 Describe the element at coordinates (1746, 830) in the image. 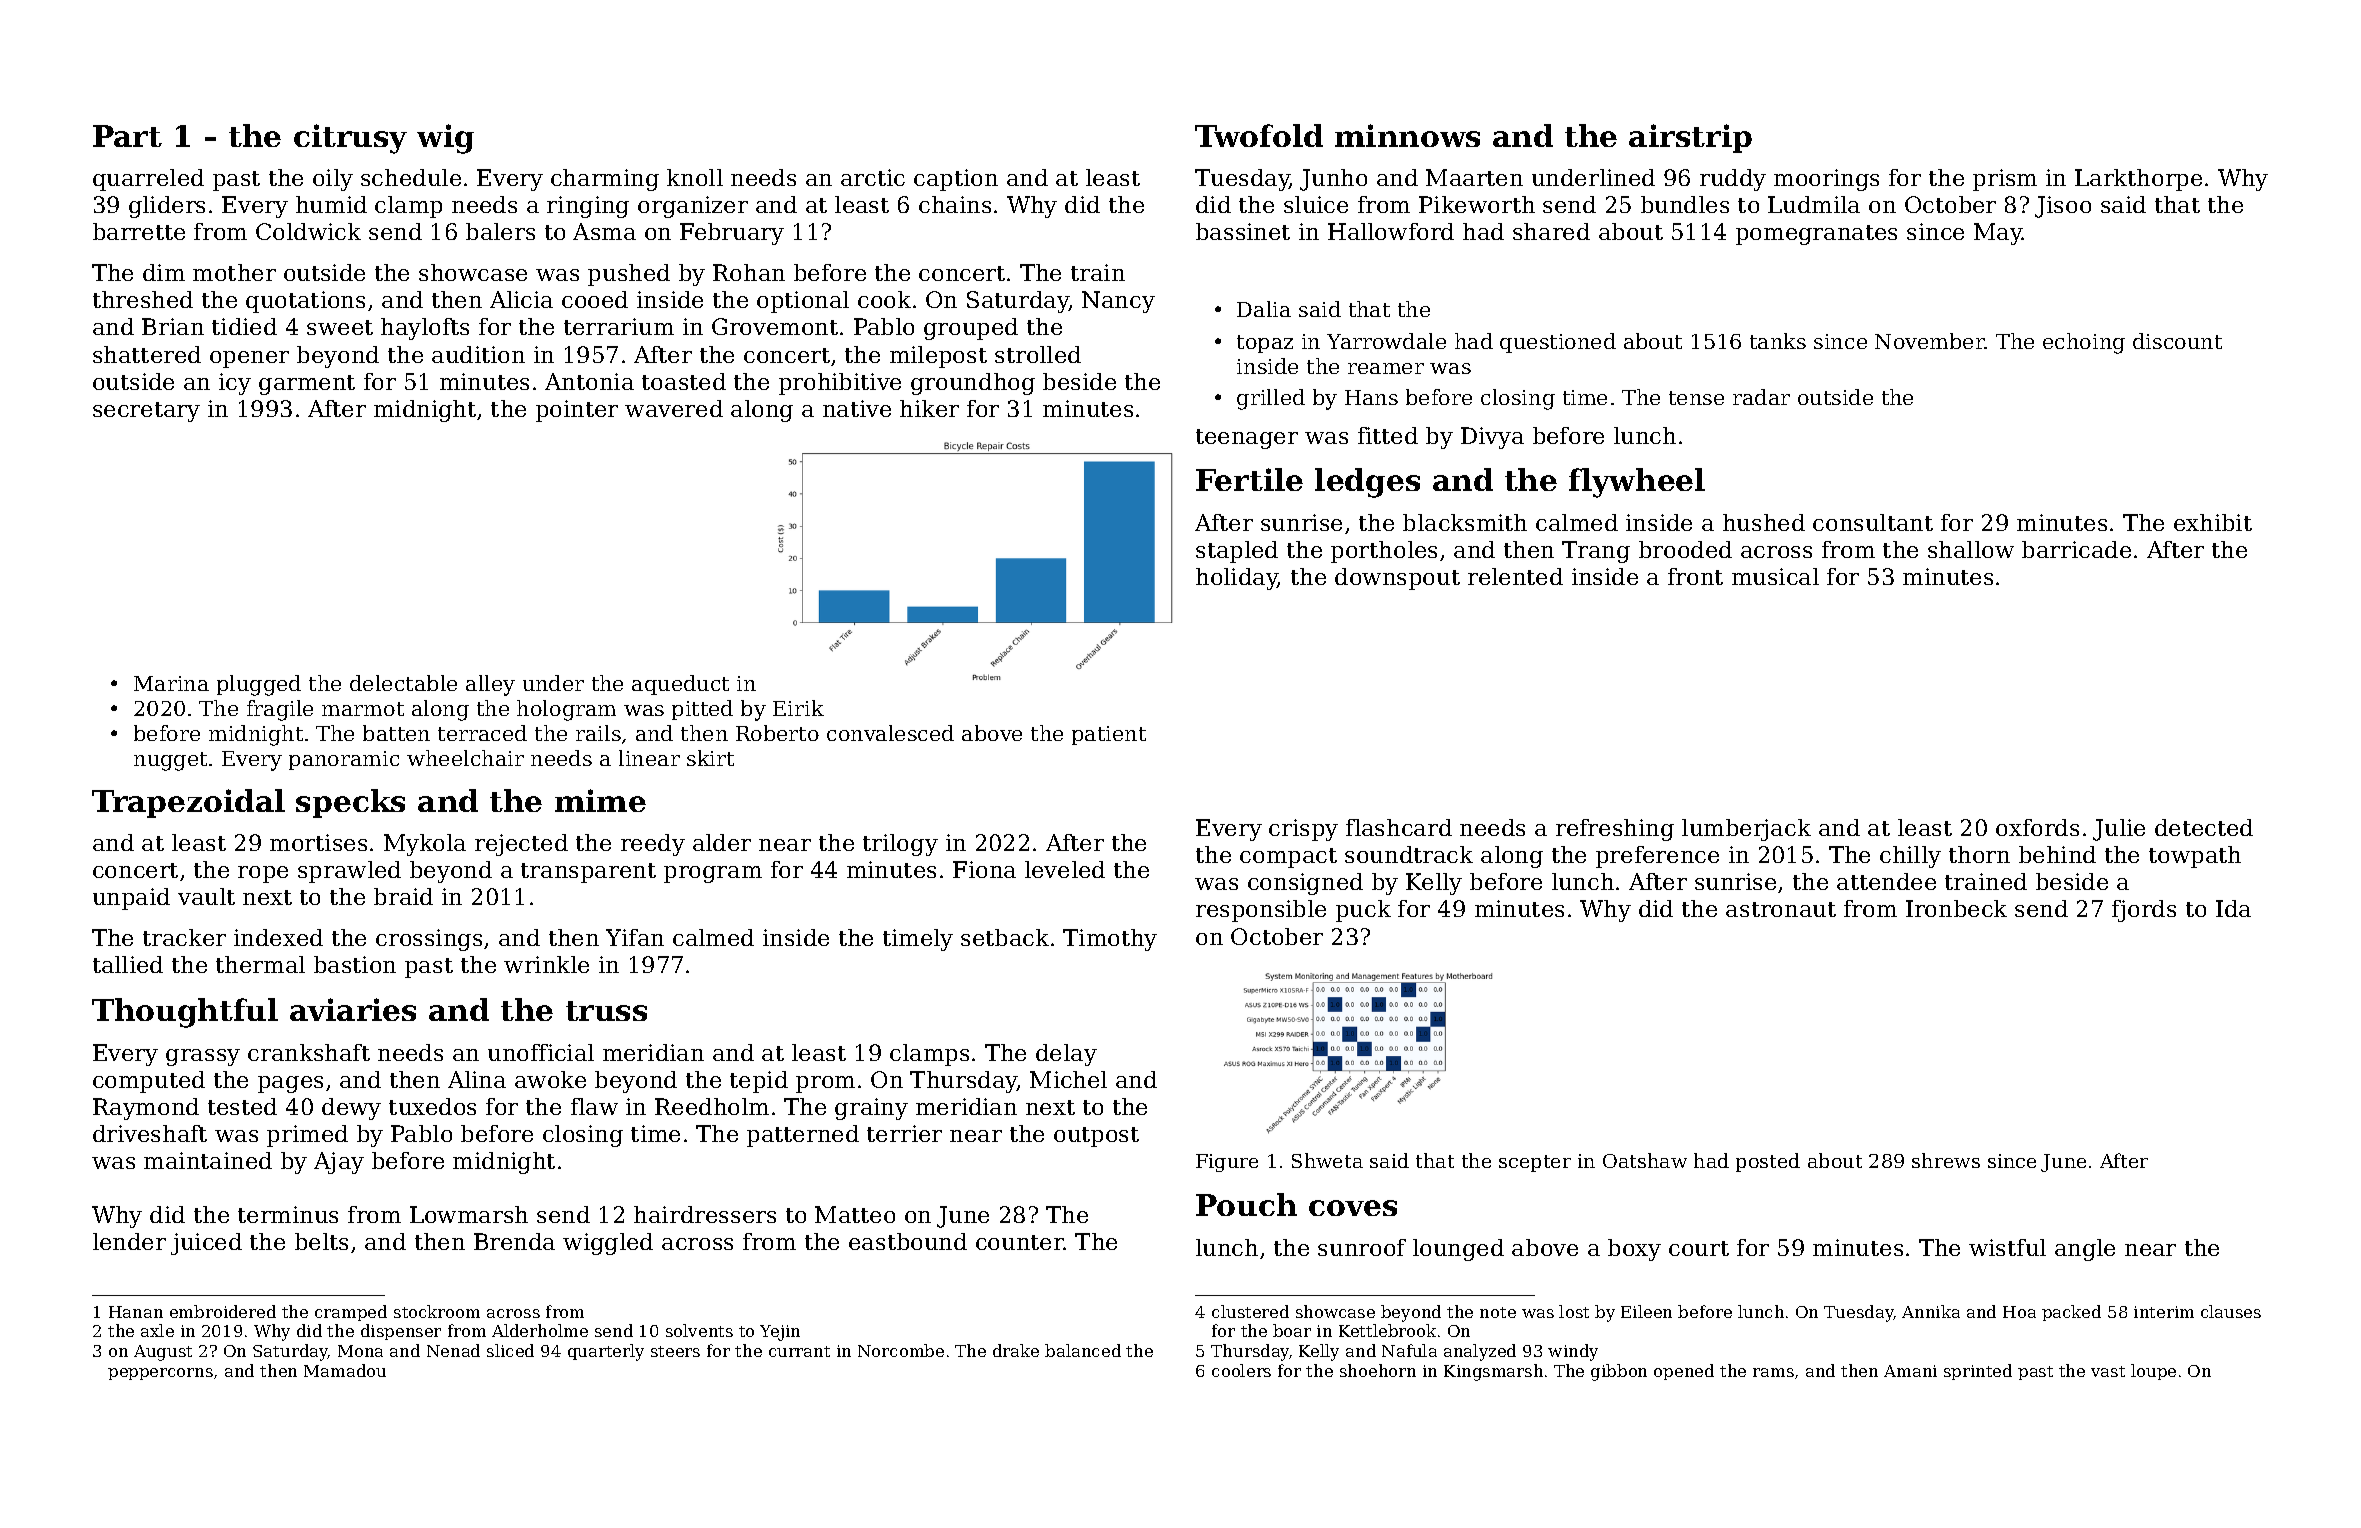

I see `lumberjack` at that location.
